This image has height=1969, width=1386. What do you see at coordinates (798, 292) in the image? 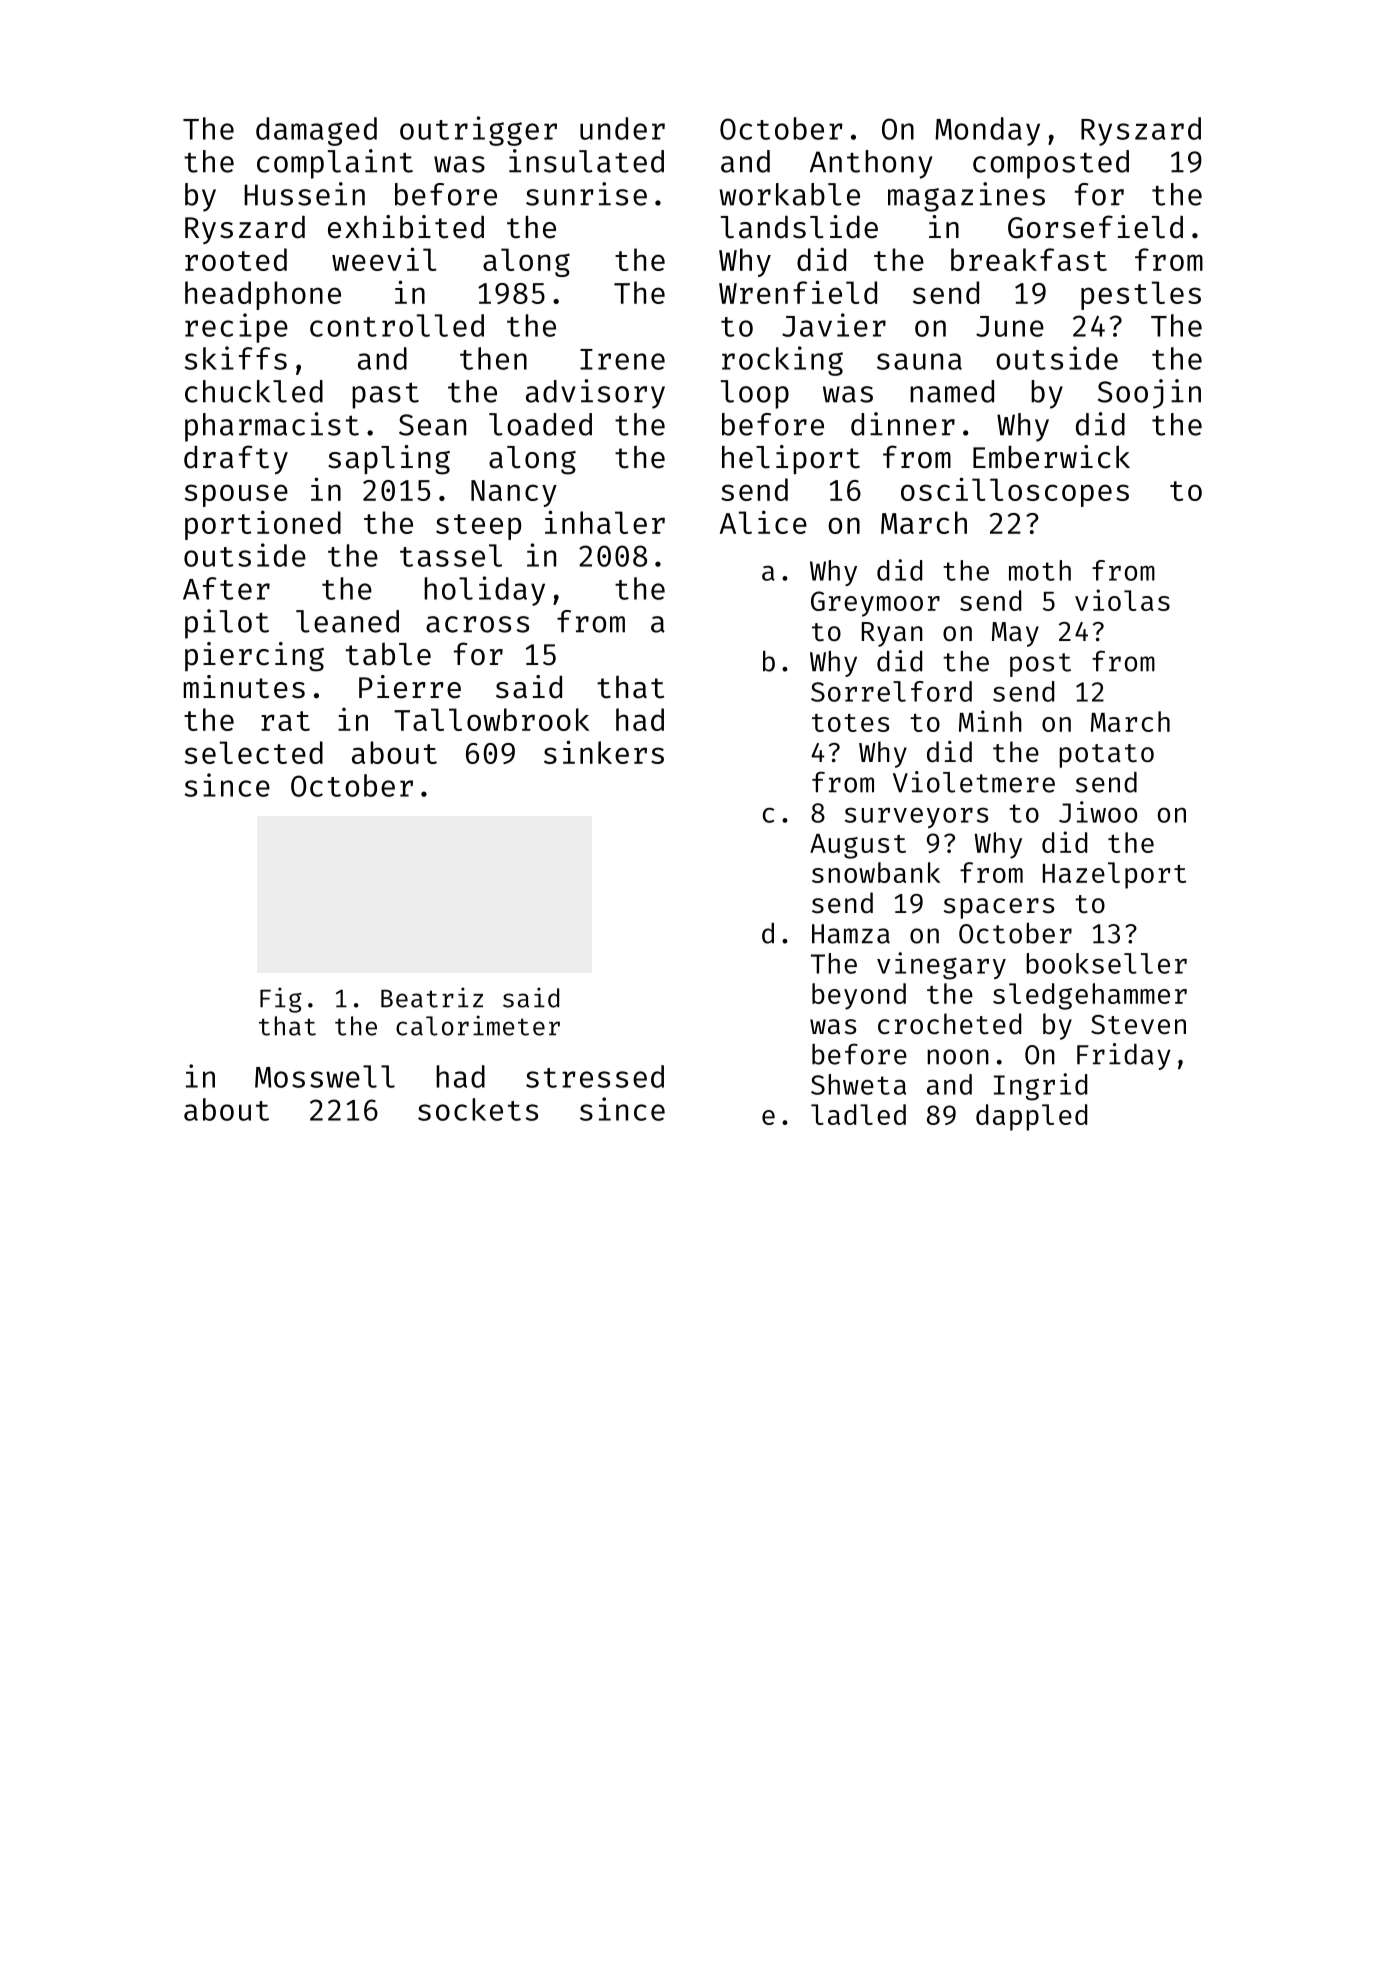
I see `Wrenfield` at bounding box center [798, 292].
